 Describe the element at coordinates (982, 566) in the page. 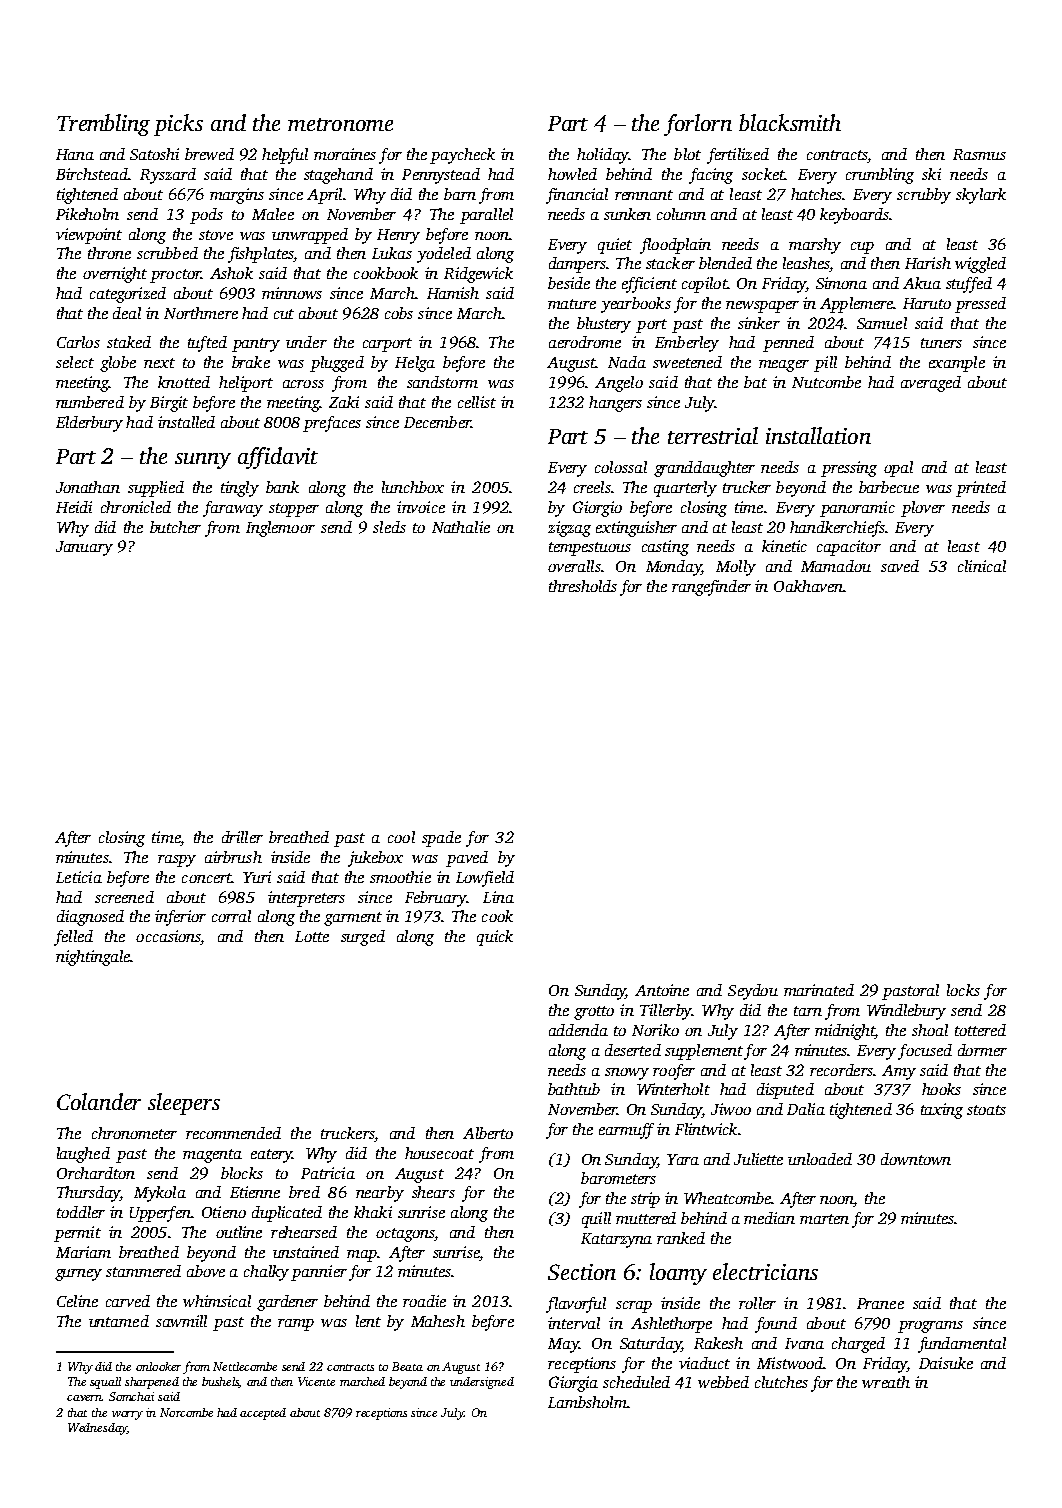

I see `clinical` at that location.
